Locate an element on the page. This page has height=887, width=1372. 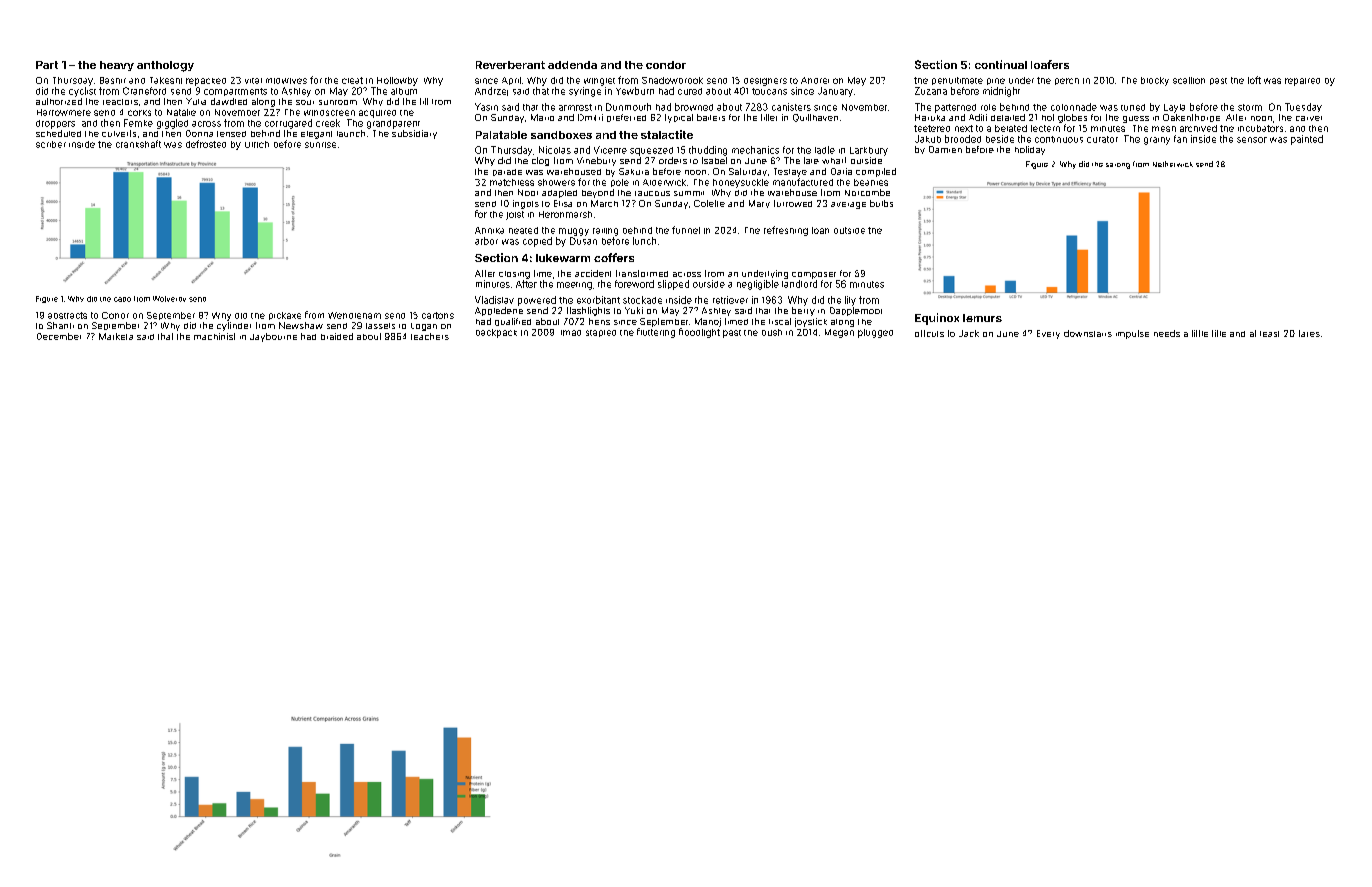
closing is located at coordinates (514, 275).
